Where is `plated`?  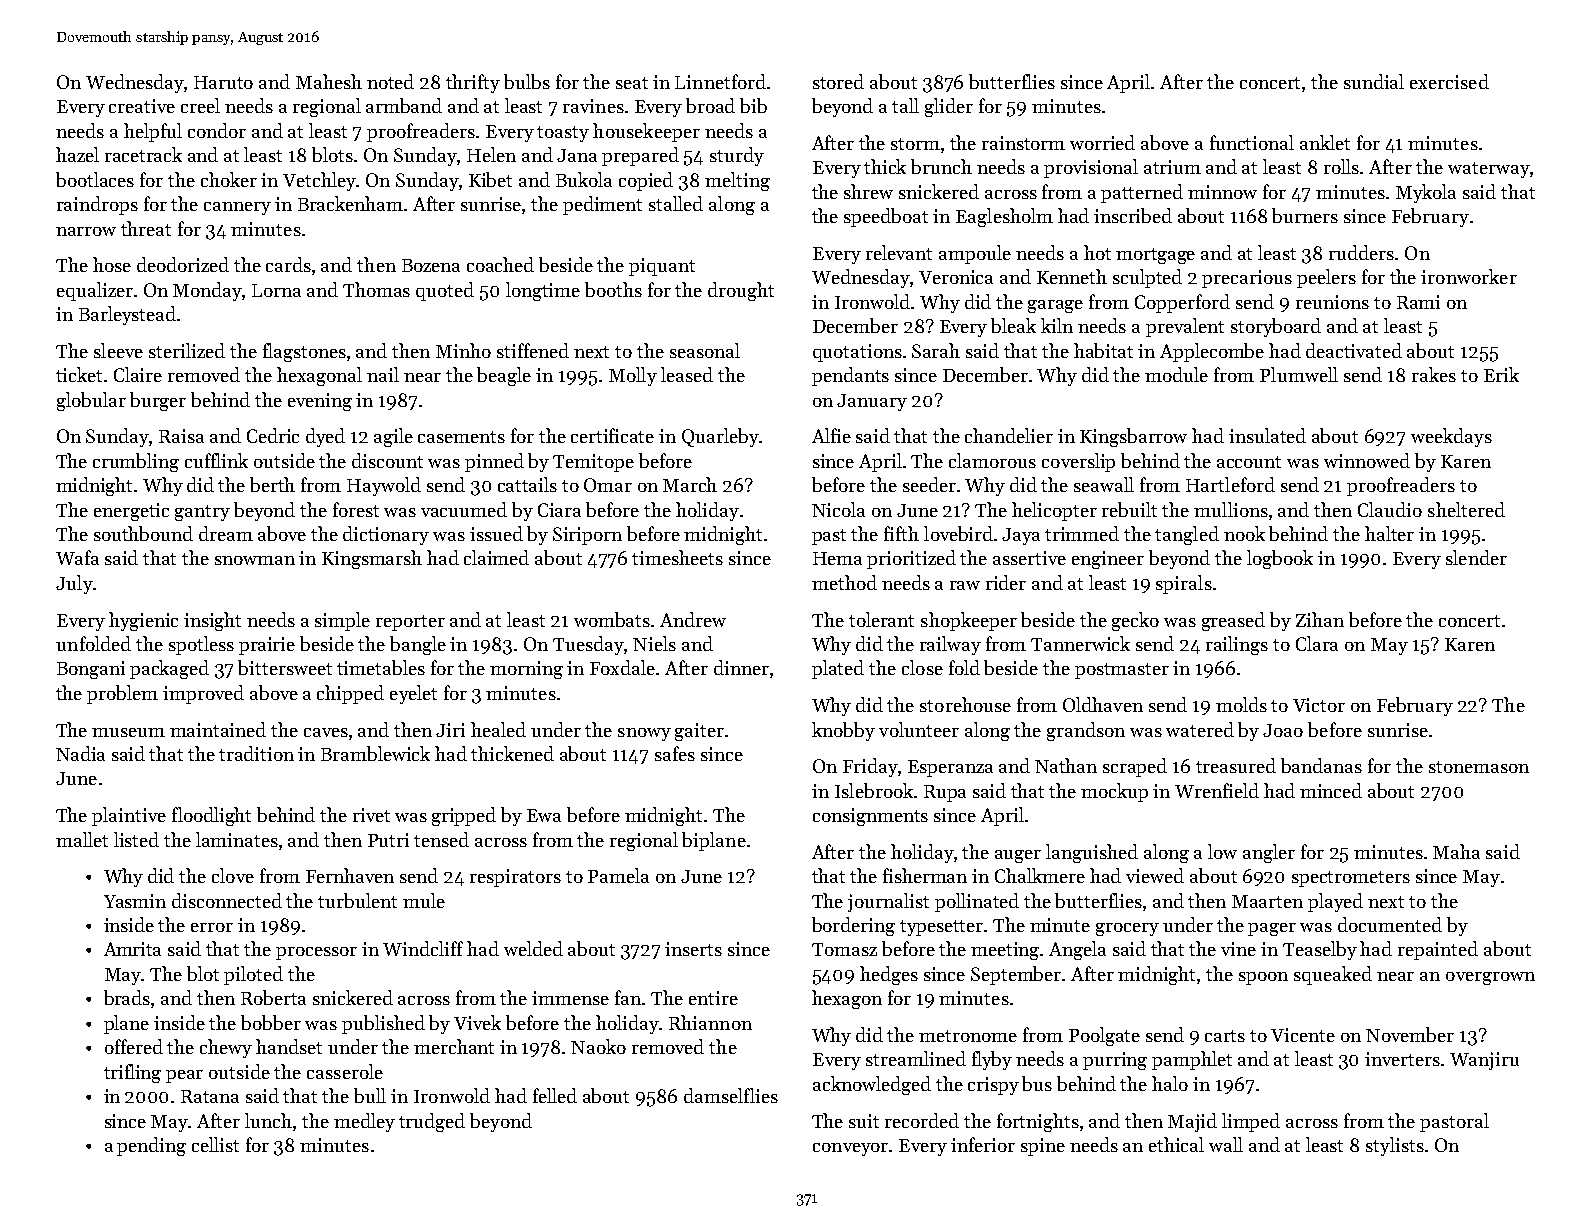 plated is located at coordinates (838, 669).
